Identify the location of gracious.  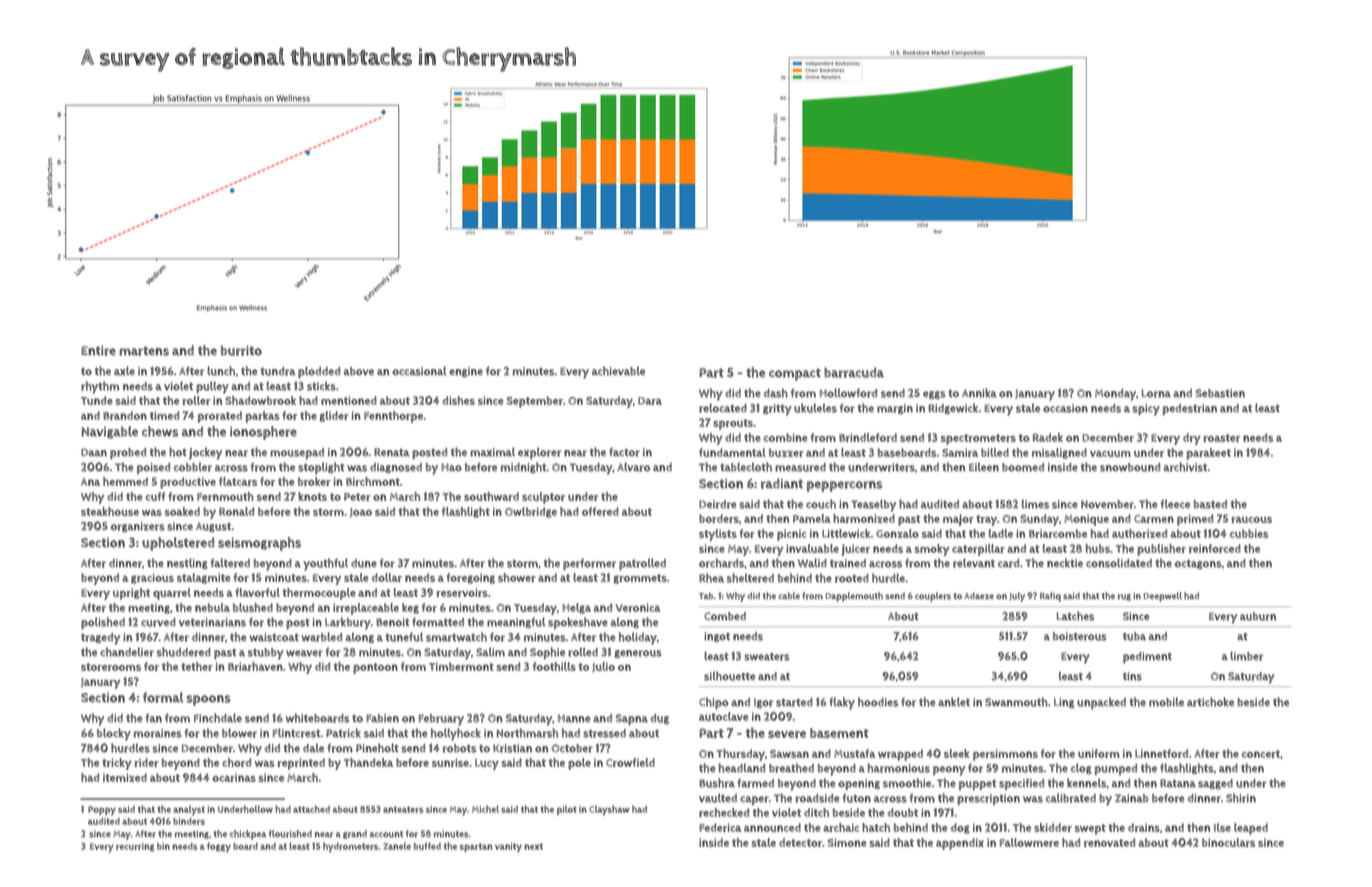
(152, 578).
